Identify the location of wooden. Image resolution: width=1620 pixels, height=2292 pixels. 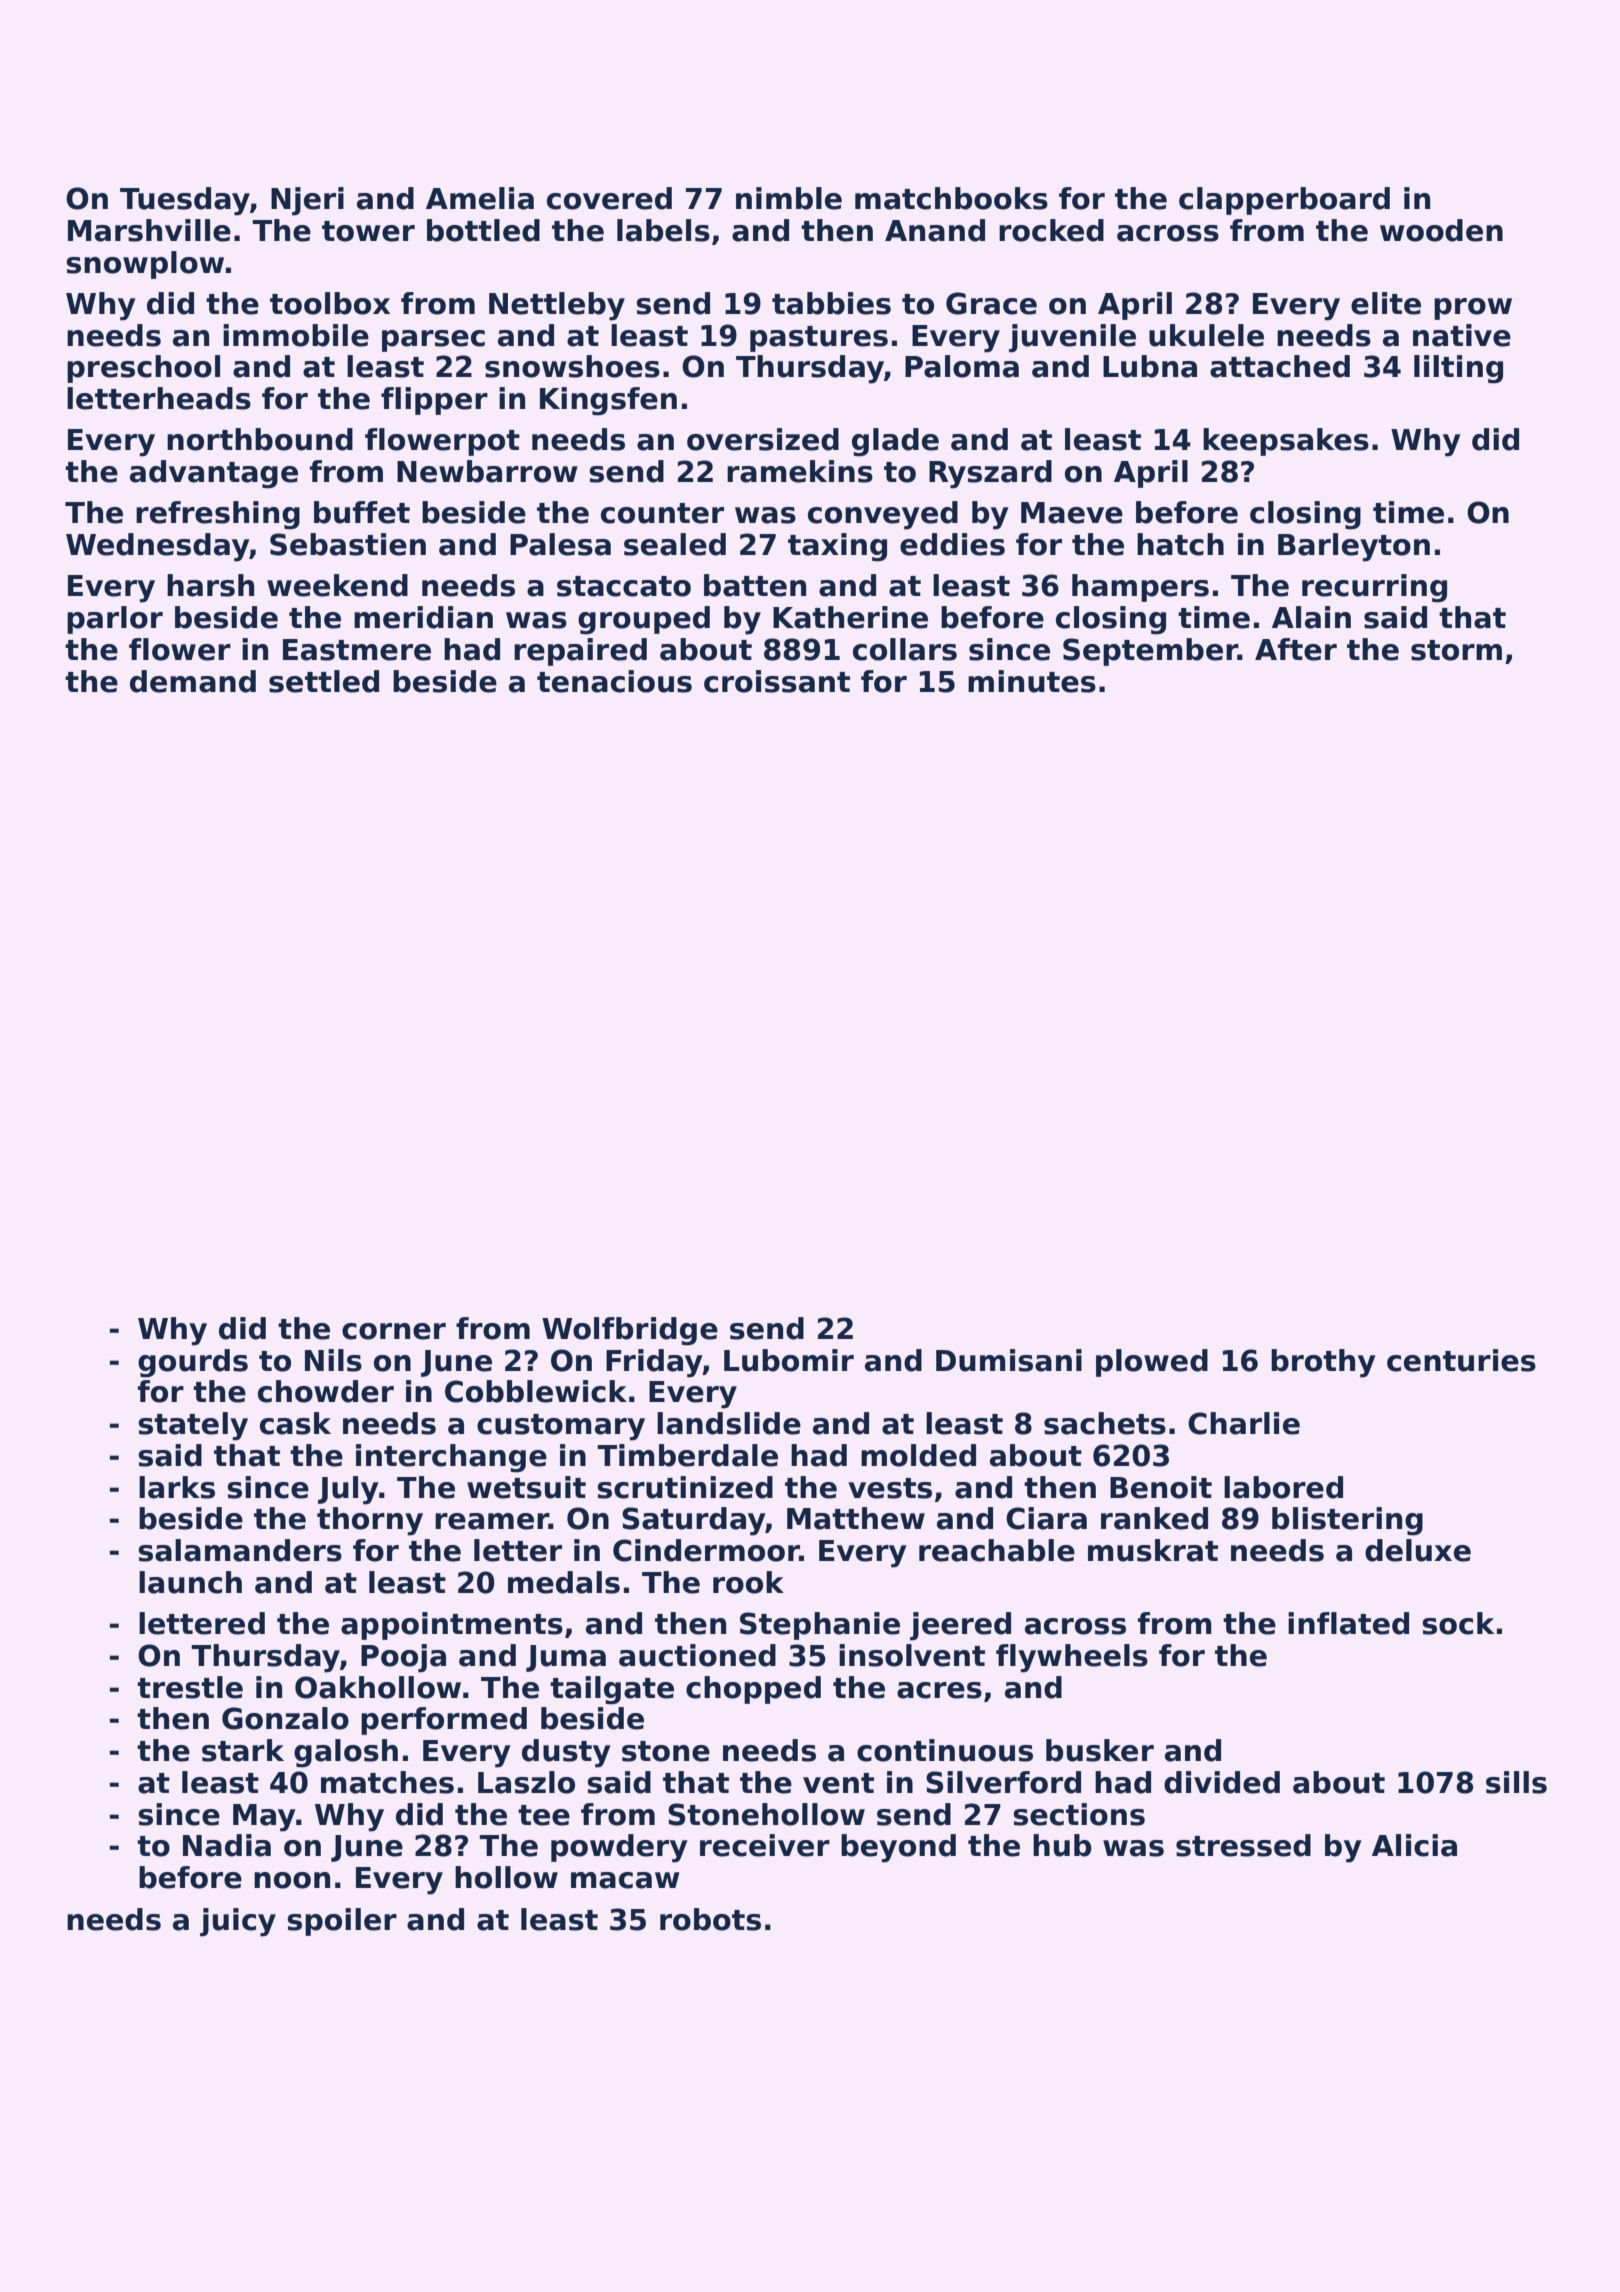
(1441, 230).
